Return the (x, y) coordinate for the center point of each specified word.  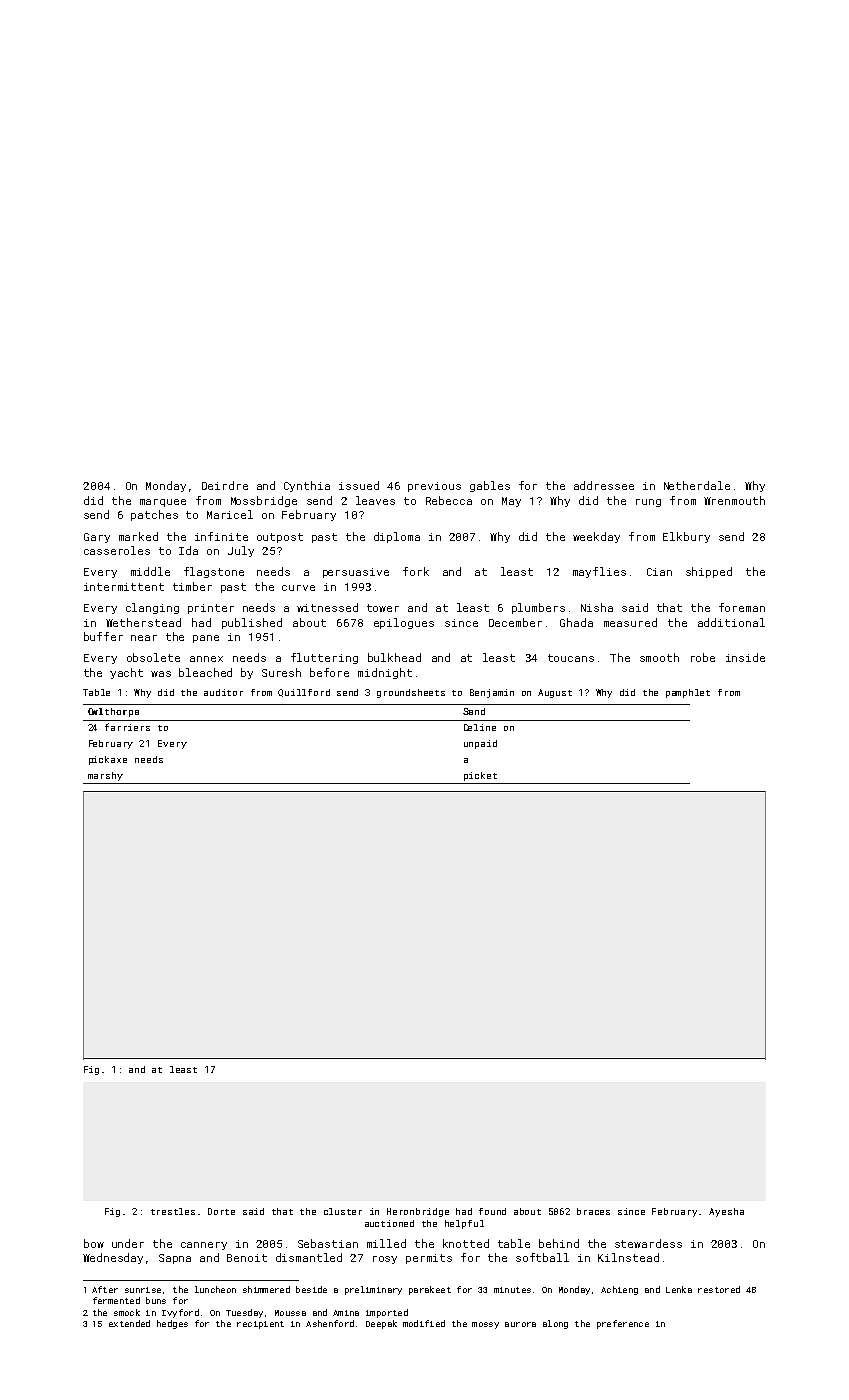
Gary (97, 538)
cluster (343, 1211)
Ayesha (726, 1212)
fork (416, 571)
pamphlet (688, 693)
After (105, 1289)
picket (480, 776)
